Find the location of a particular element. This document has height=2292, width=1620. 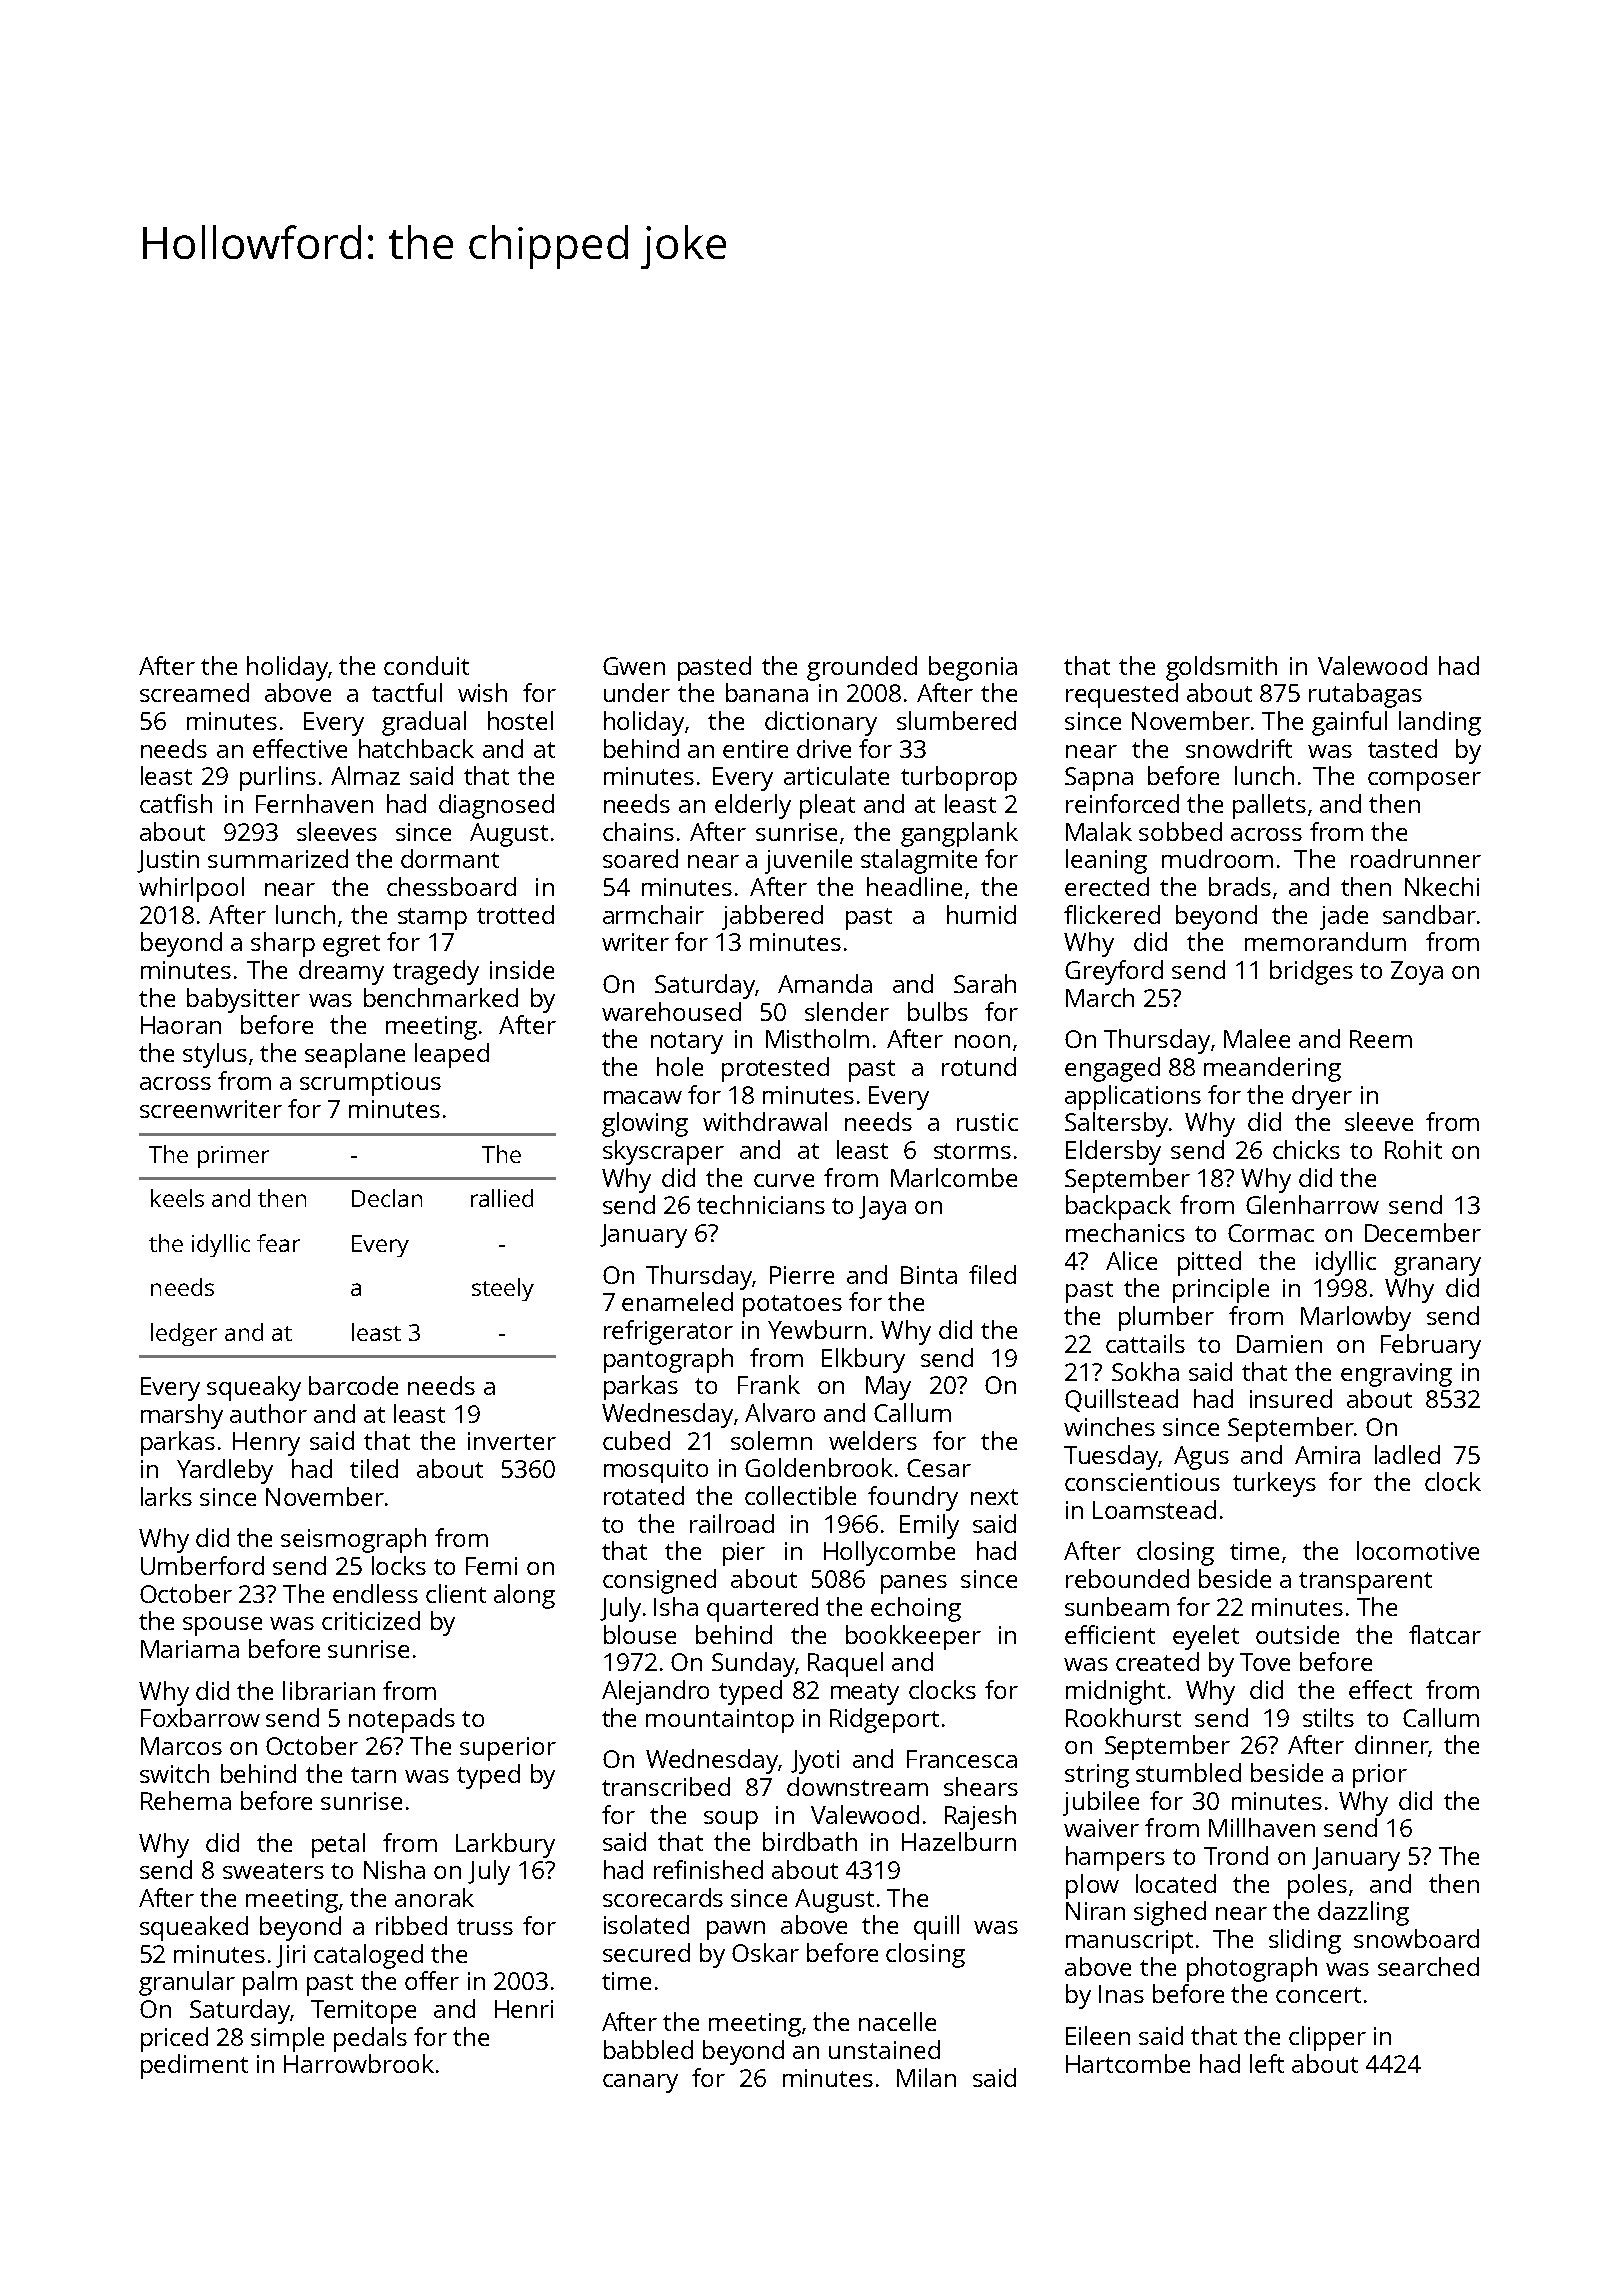

banana is located at coordinates (767, 692).
